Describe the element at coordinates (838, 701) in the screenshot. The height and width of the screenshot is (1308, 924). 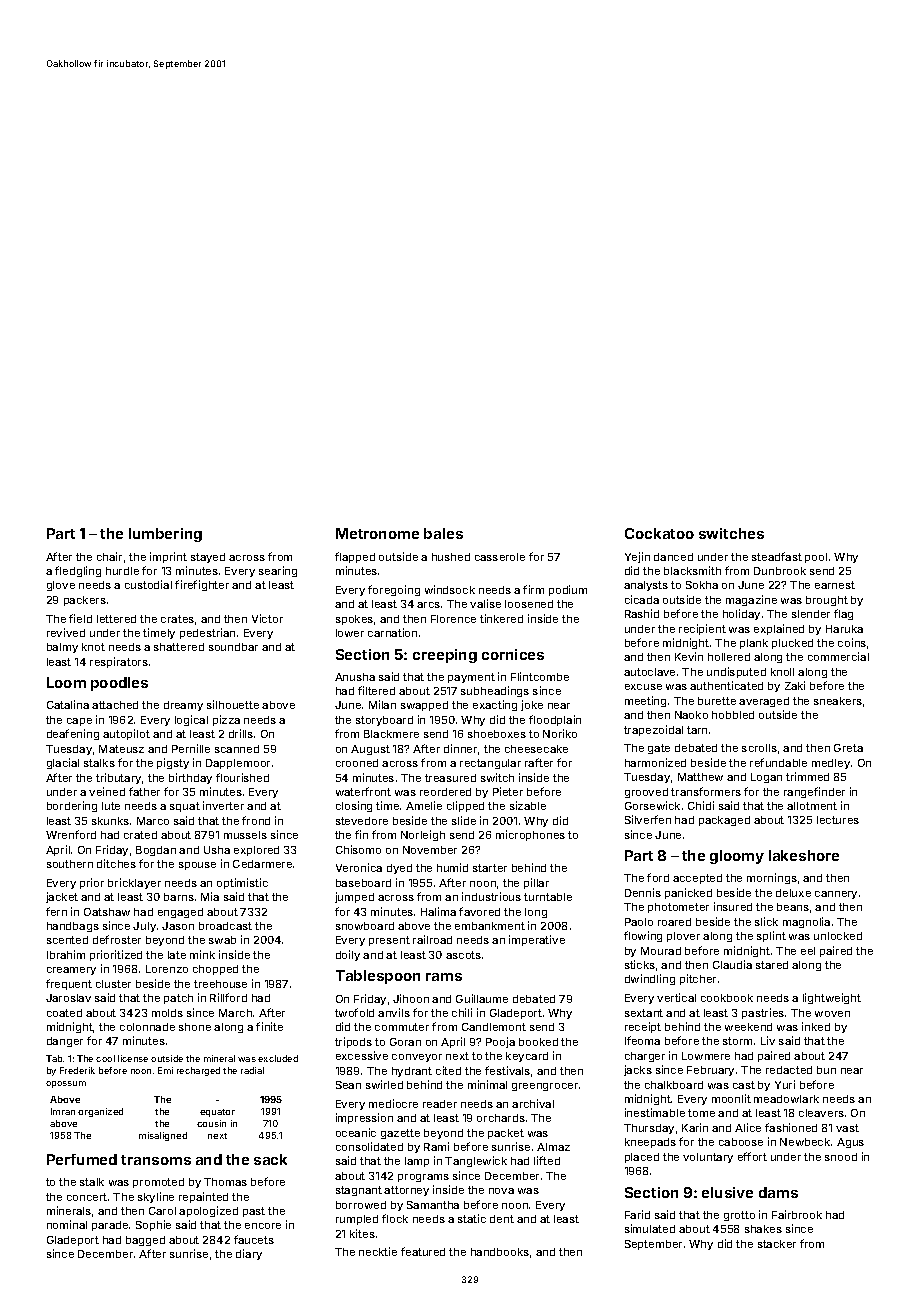
I see `sneakers` at that location.
